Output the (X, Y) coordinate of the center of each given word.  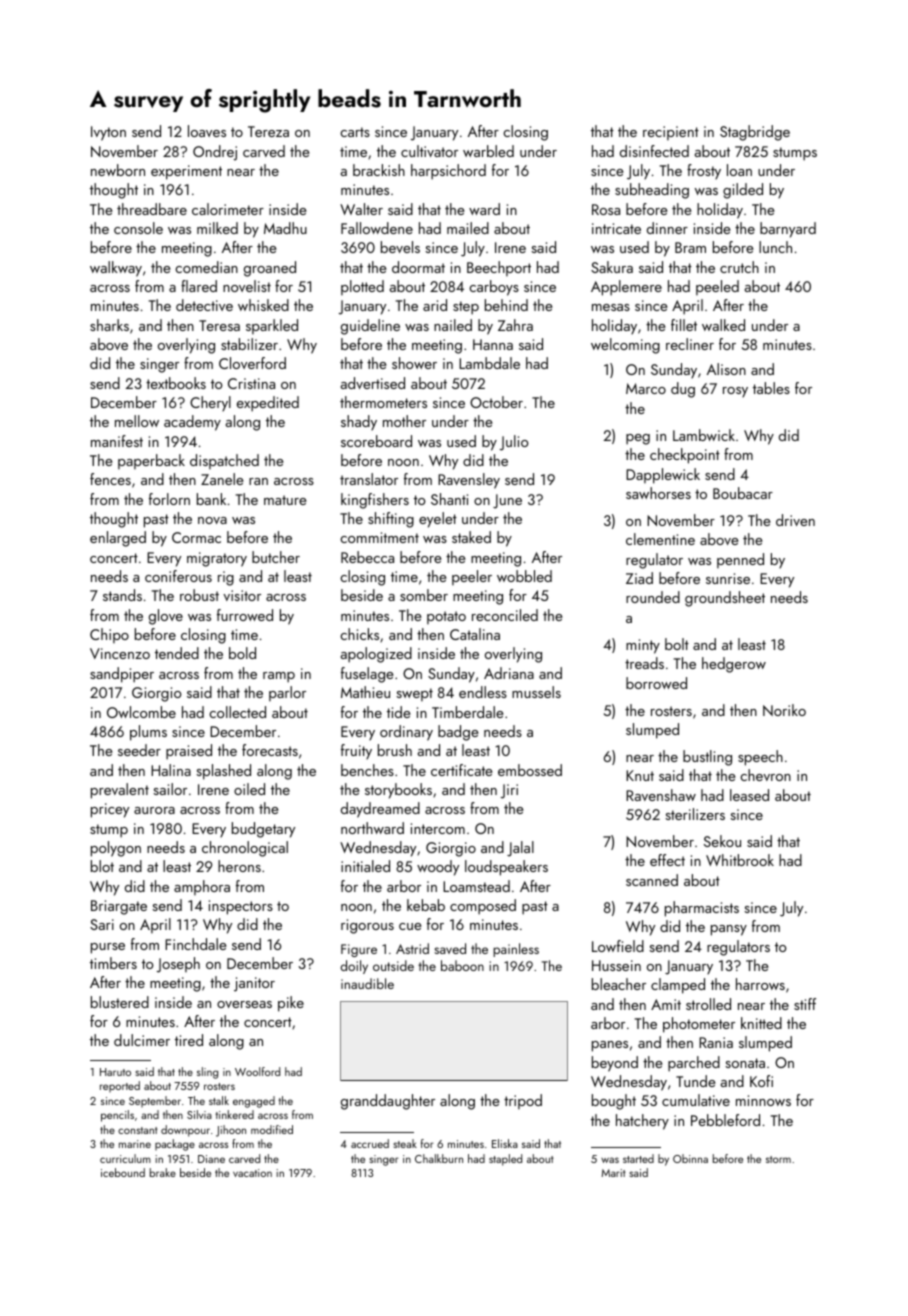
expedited (268, 404)
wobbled (524, 576)
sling (207, 1073)
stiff (805, 1004)
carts (355, 132)
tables (771, 388)
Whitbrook (740, 860)
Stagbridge (755, 133)
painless (516, 950)
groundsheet (725, 599)
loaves (207, 131)
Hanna (493, 344)
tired (189, 1040)
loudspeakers (506, 868)
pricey (110, 810)
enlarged (118, 539)
